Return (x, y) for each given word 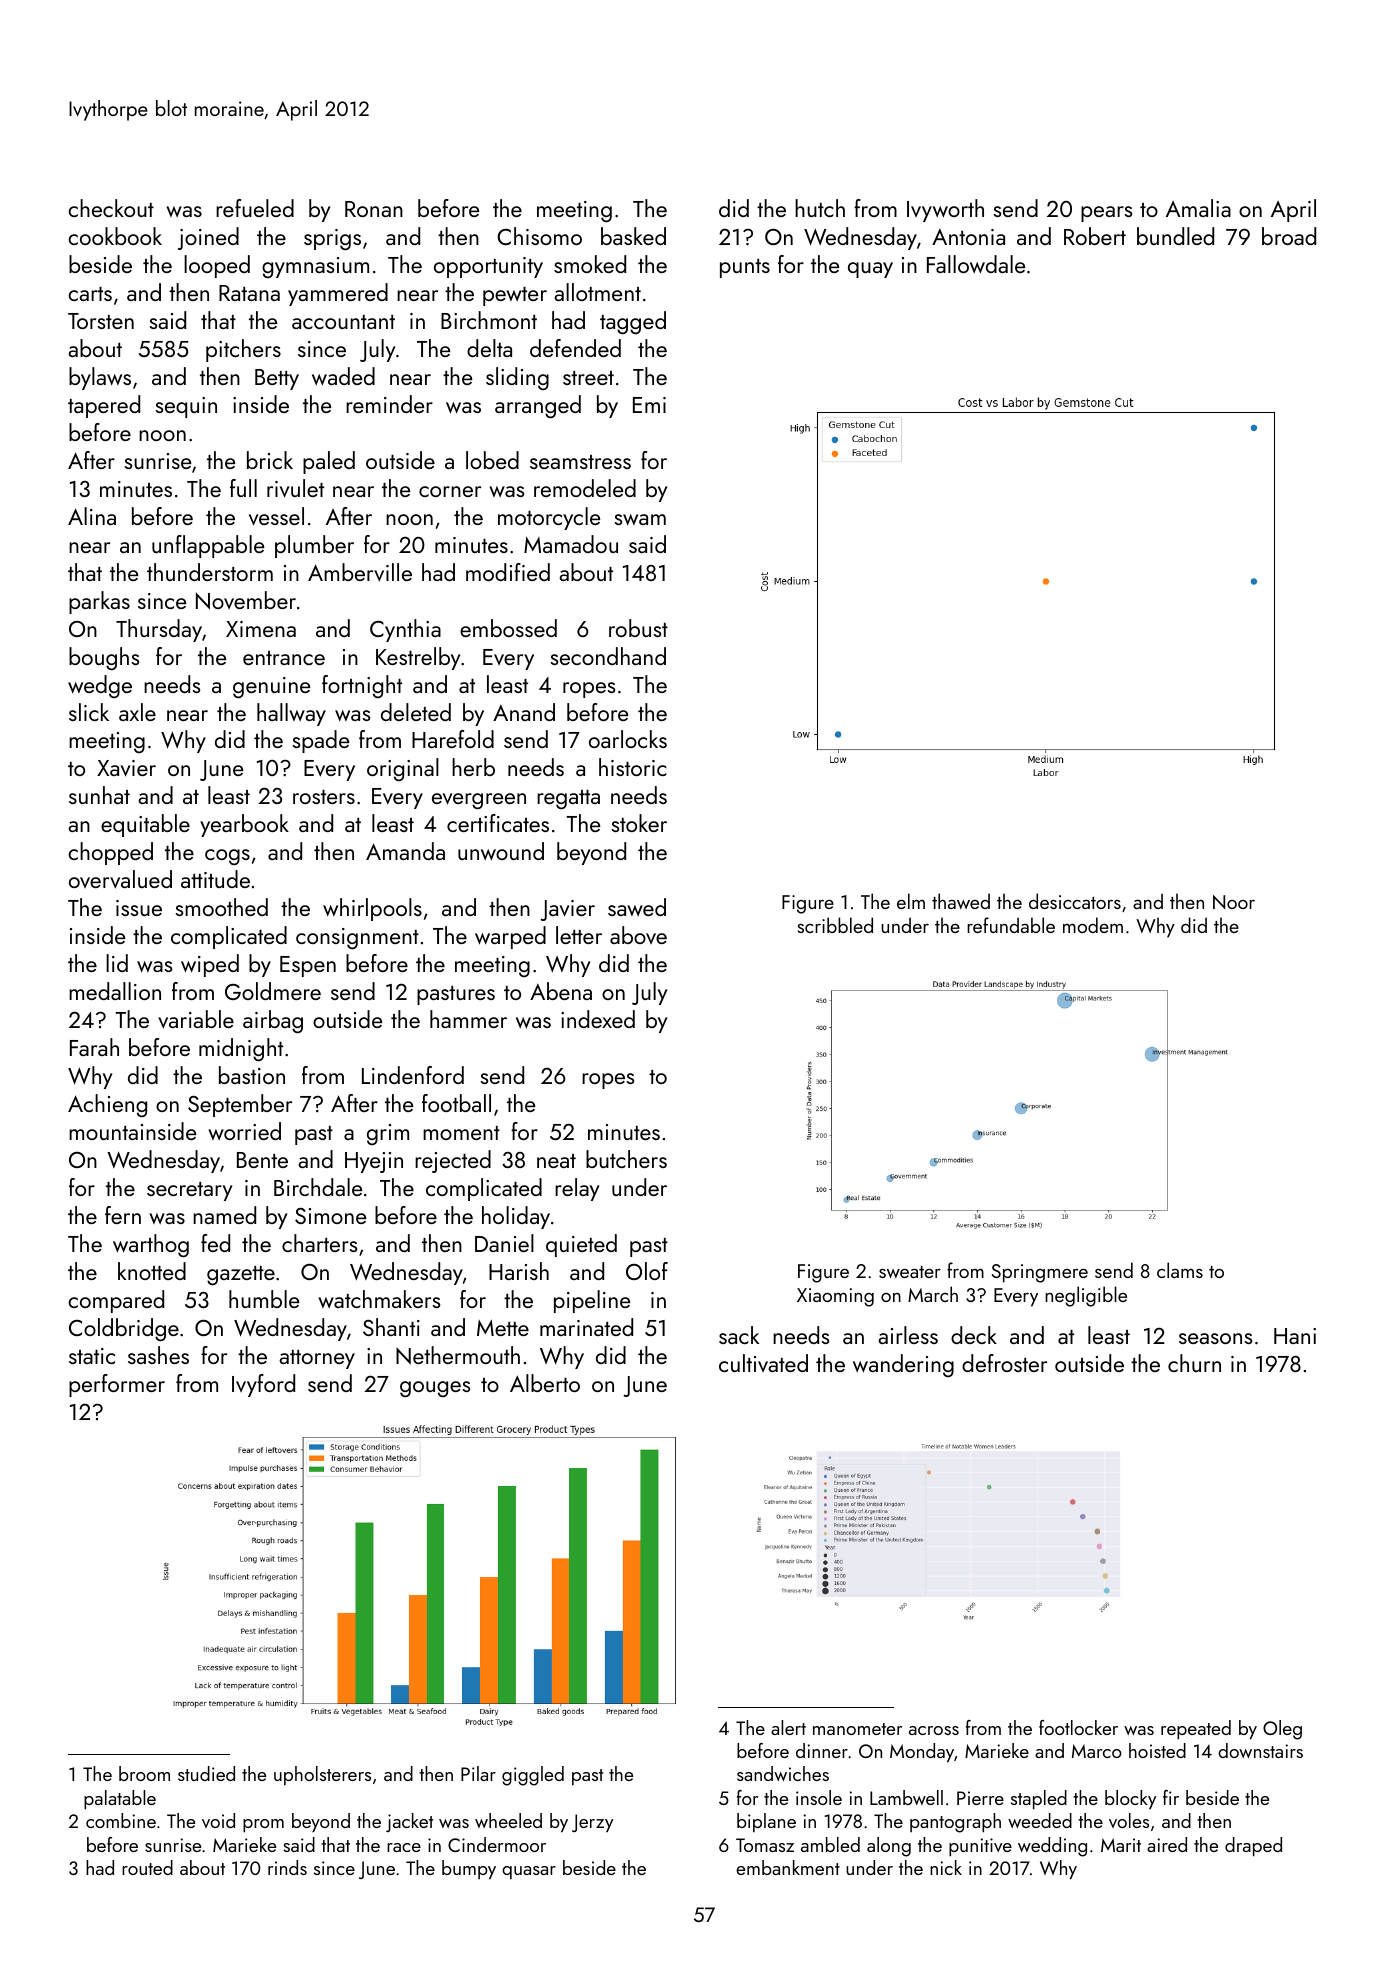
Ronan (374, 209)
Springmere (1040, 1273)
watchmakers (379, 1299)
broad (1289, 236)
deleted (416, 712)
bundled (1175, 236)
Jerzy (592, 1823)
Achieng (107, 1105)
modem (1093, 925)
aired (1167, 1844)
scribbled (835, 925)
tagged (633, 323)
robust (638, 628)
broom (144, 1773)
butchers (626, 1159)
